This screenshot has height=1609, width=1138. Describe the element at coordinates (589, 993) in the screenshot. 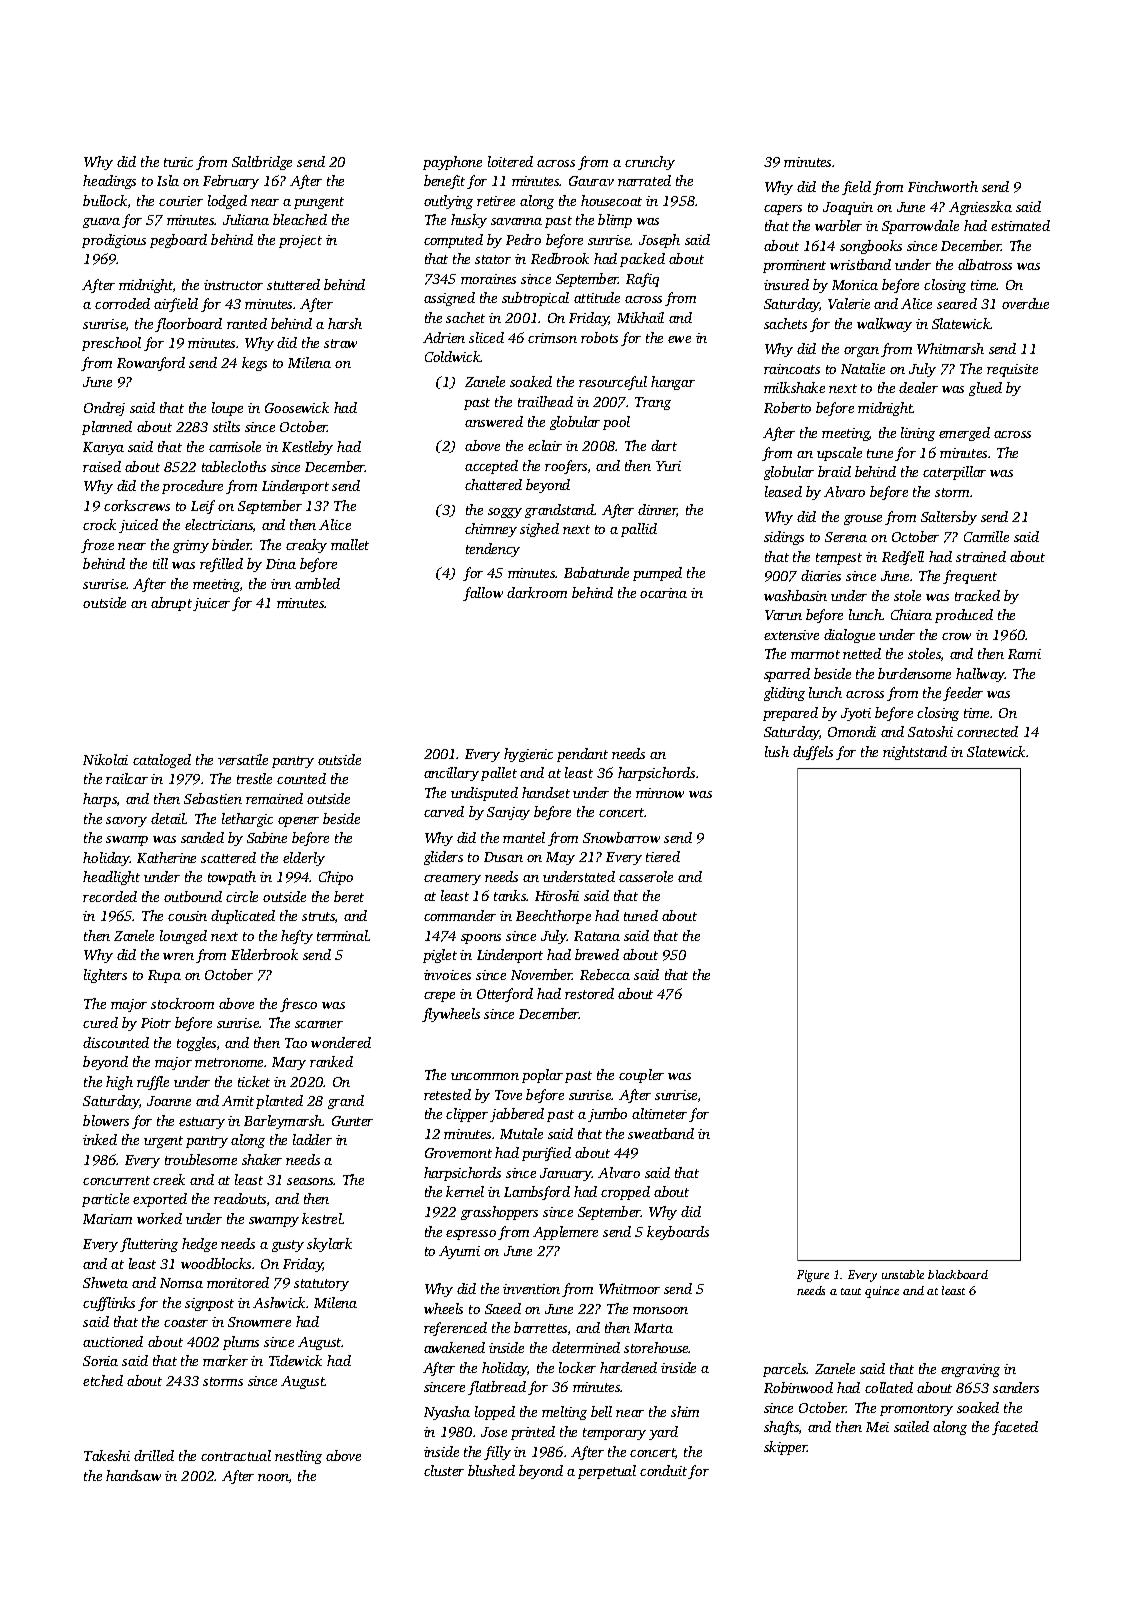

I see `restored` at that location.
